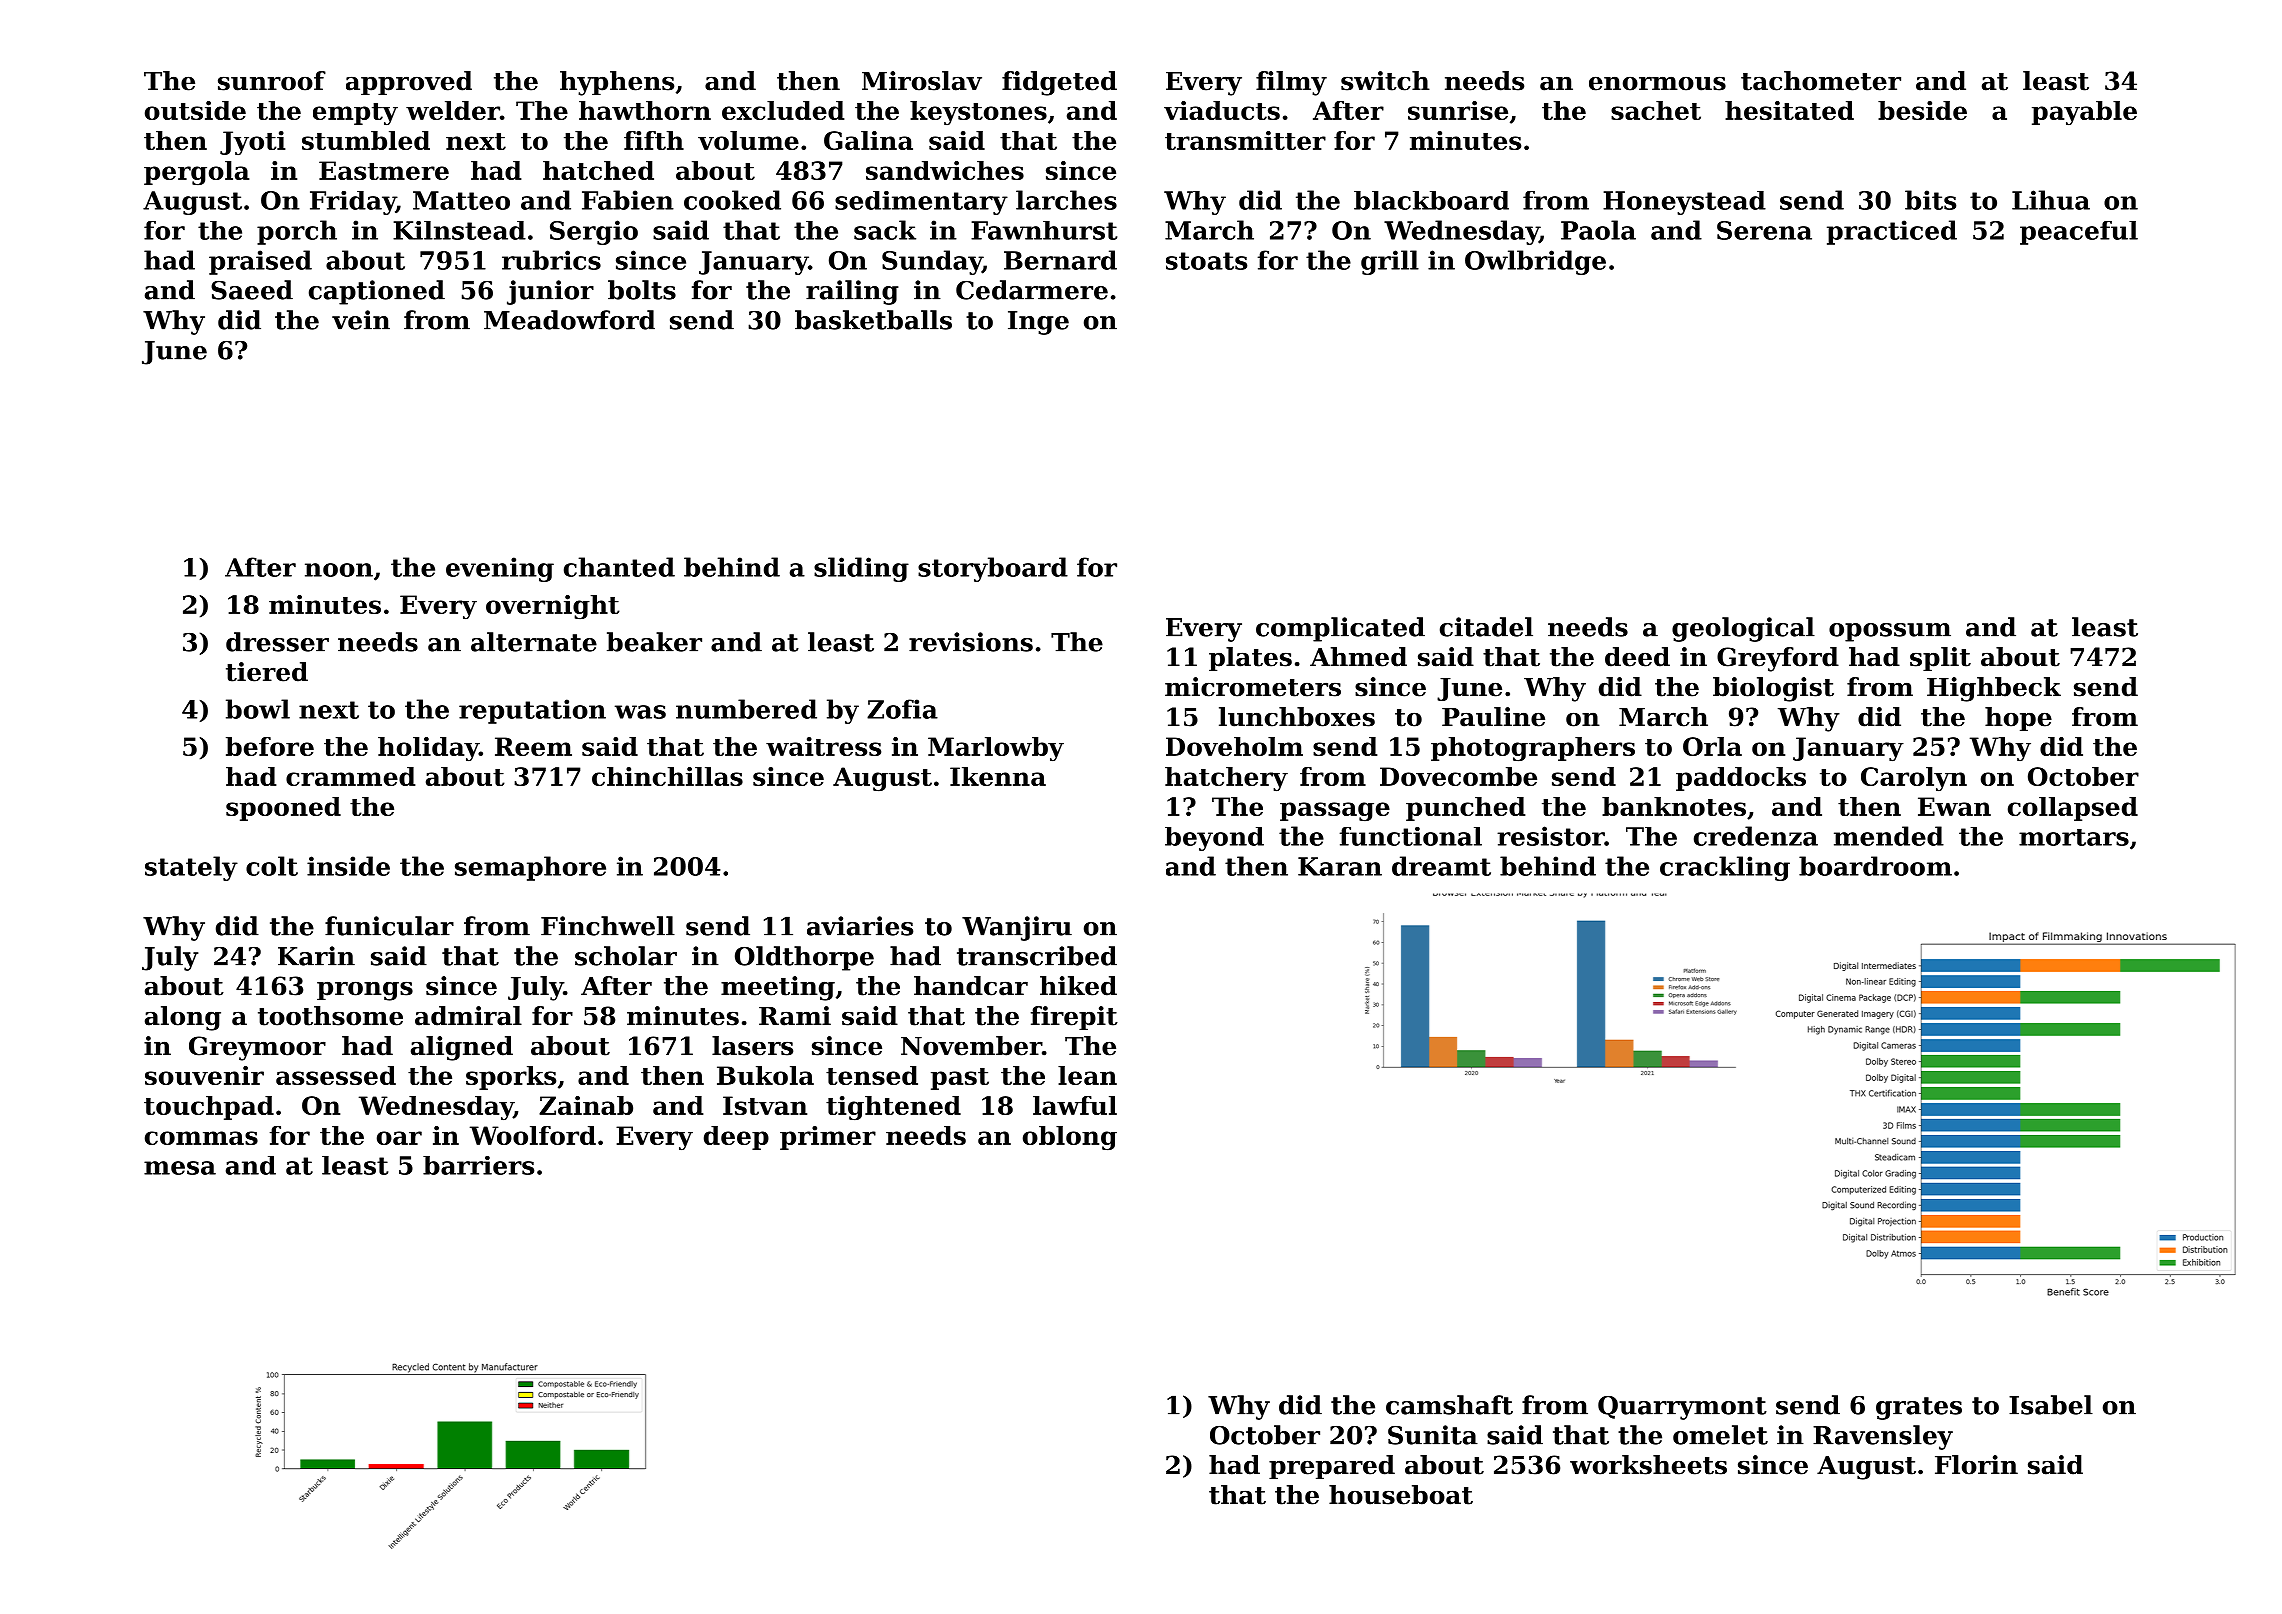  What do you see at coordinates (1535, 262) in the screenshot?
I see `Owlbridge` at bounding box center [1535, 262].
